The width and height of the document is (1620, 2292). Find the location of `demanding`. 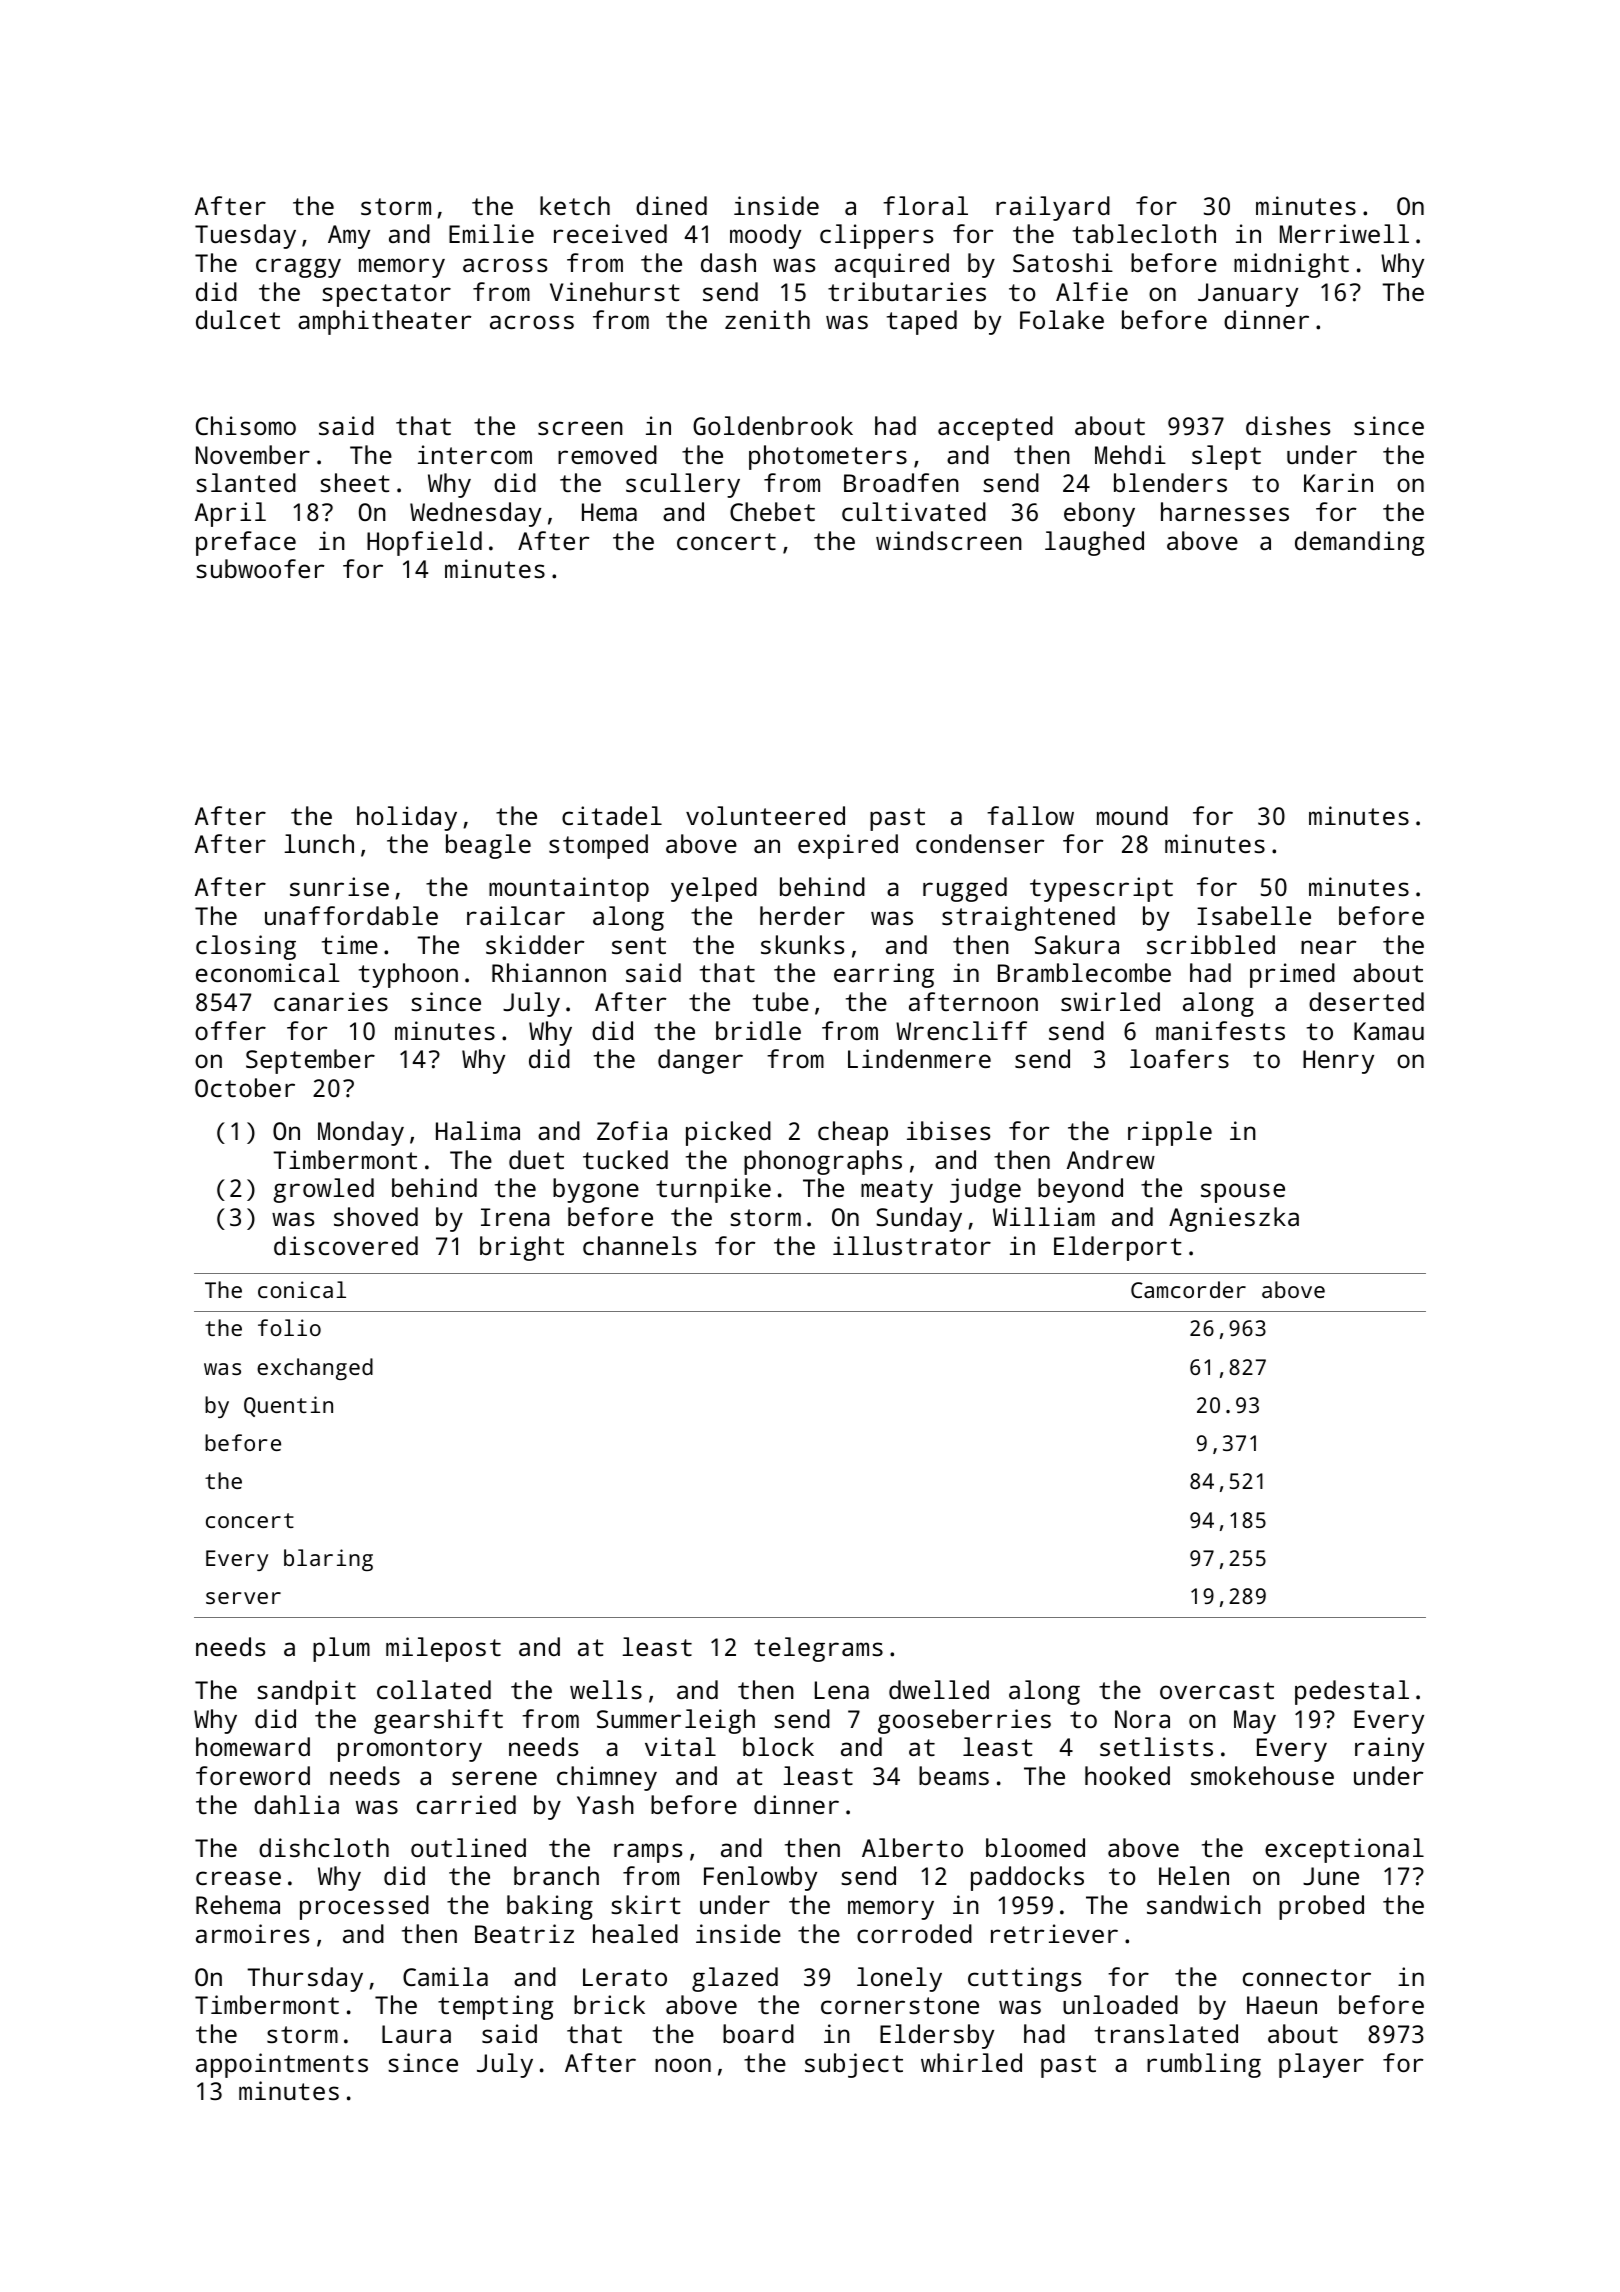

demanding is located at coordinates (1359, 543).
